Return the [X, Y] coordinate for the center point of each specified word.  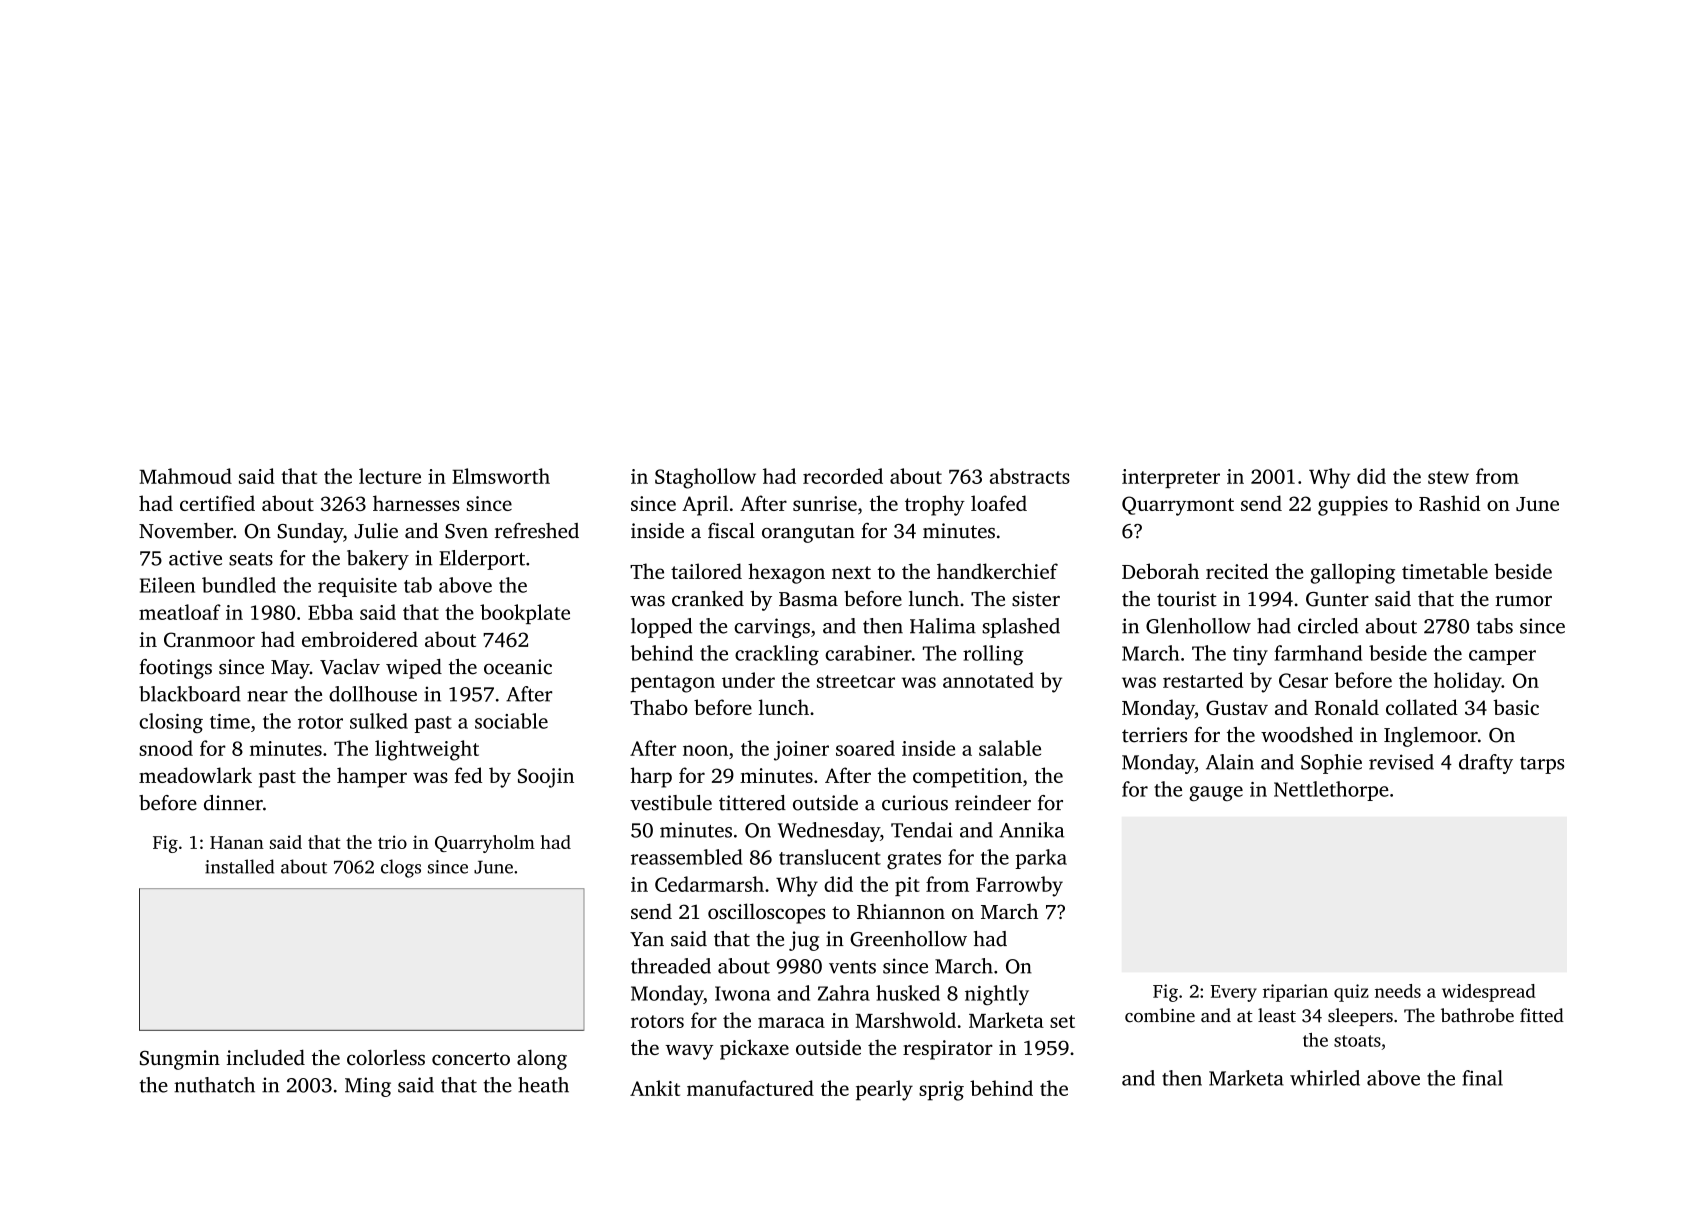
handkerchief [997, 571]
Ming [368, 1087]
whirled [1325, 1078]
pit [907, 886]
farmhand [1318, 653]
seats [251, 559]
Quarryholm [485, 844]
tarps [1542, 765]
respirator [948, 1050]
